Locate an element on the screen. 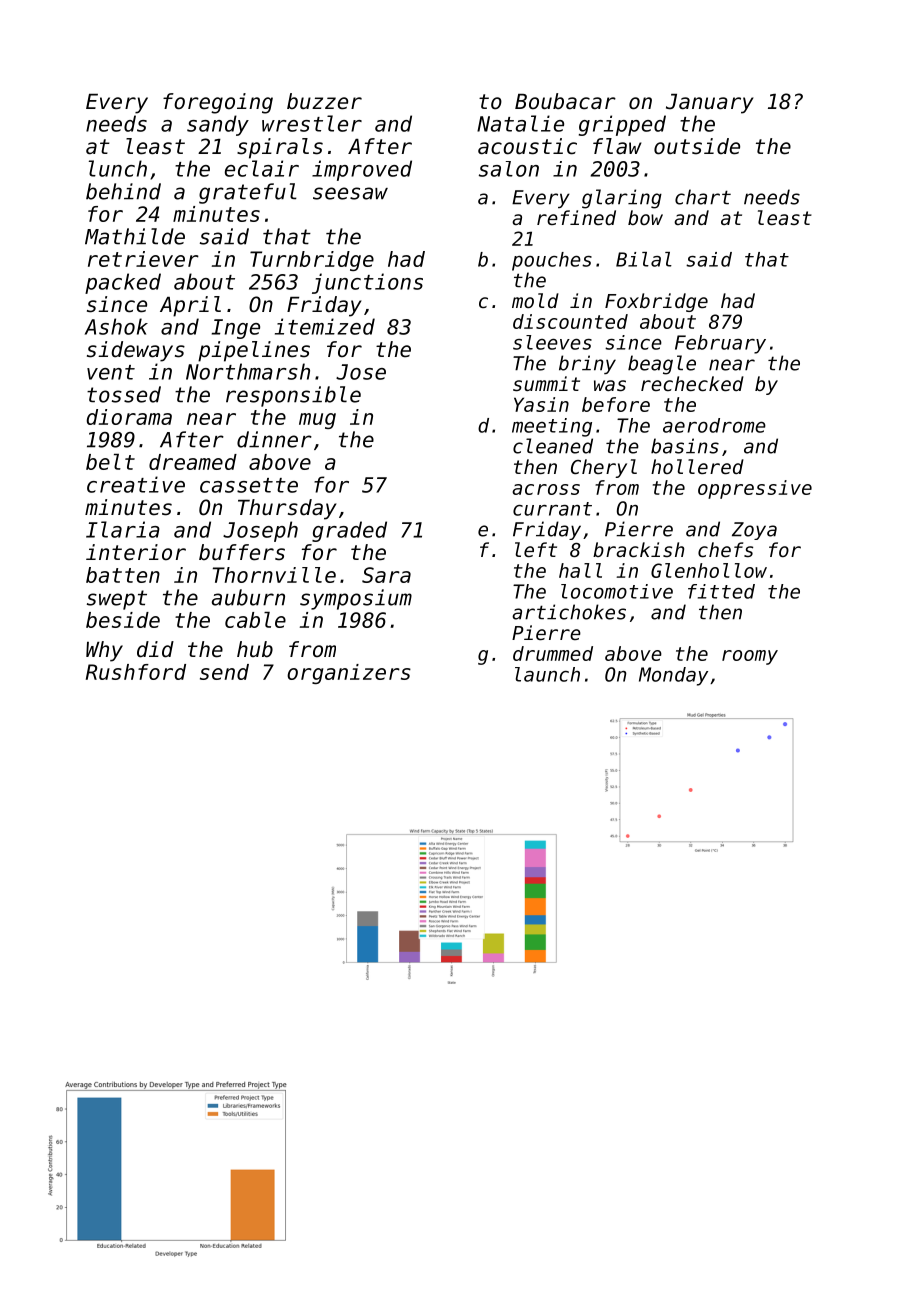 This screenshot has width=908, height=1316. Boubacar is located at coordinates (565, 101).
